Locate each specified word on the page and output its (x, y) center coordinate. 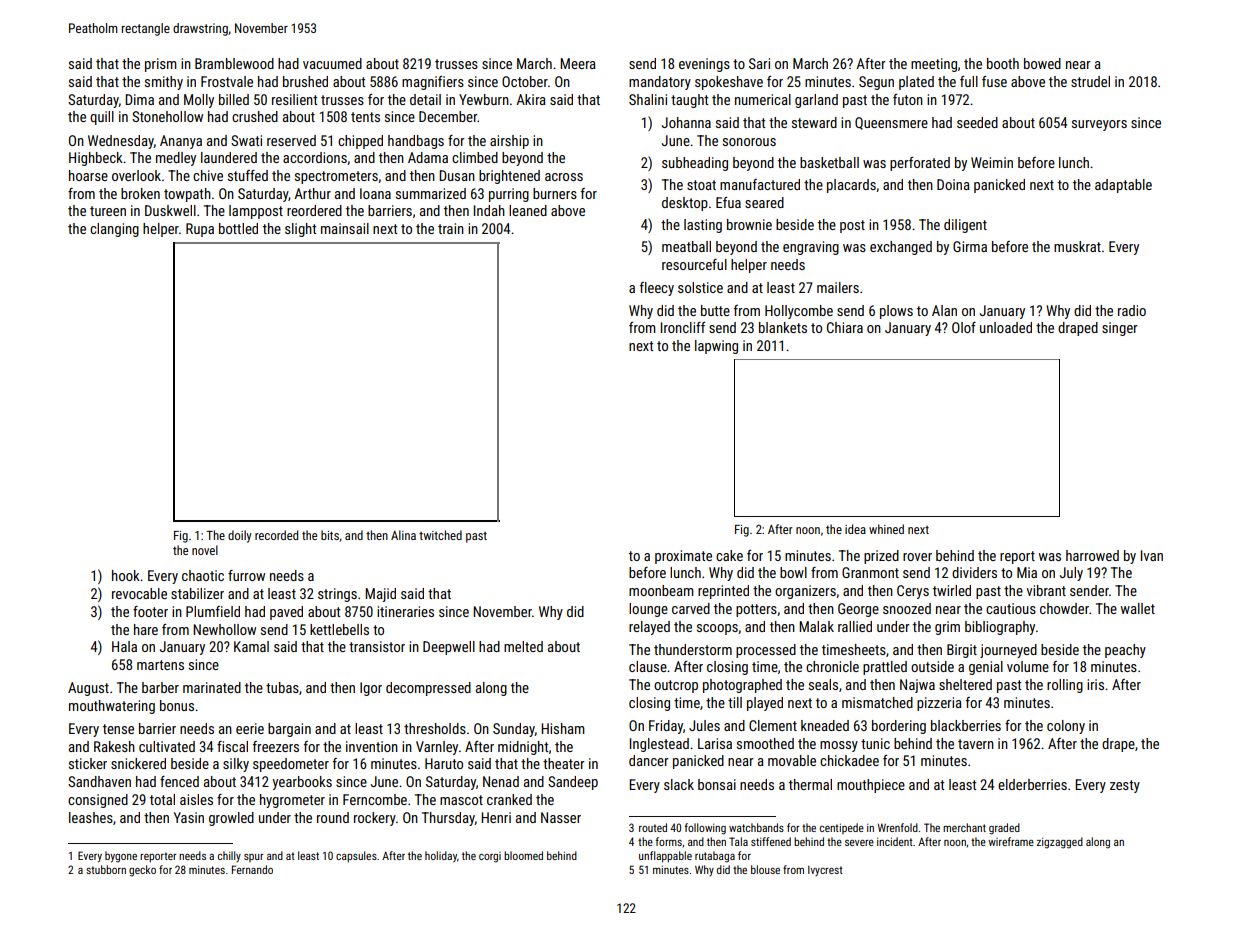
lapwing (716, 347)
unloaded (1006, 327)
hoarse (88, 175)
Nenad (501, 781)
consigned (98, 801)
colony (1066, 727)
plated (916, 83)
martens (160, 665)
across (564, 177)
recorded (276, 535)
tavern (976, 744)
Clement (773, 725)
